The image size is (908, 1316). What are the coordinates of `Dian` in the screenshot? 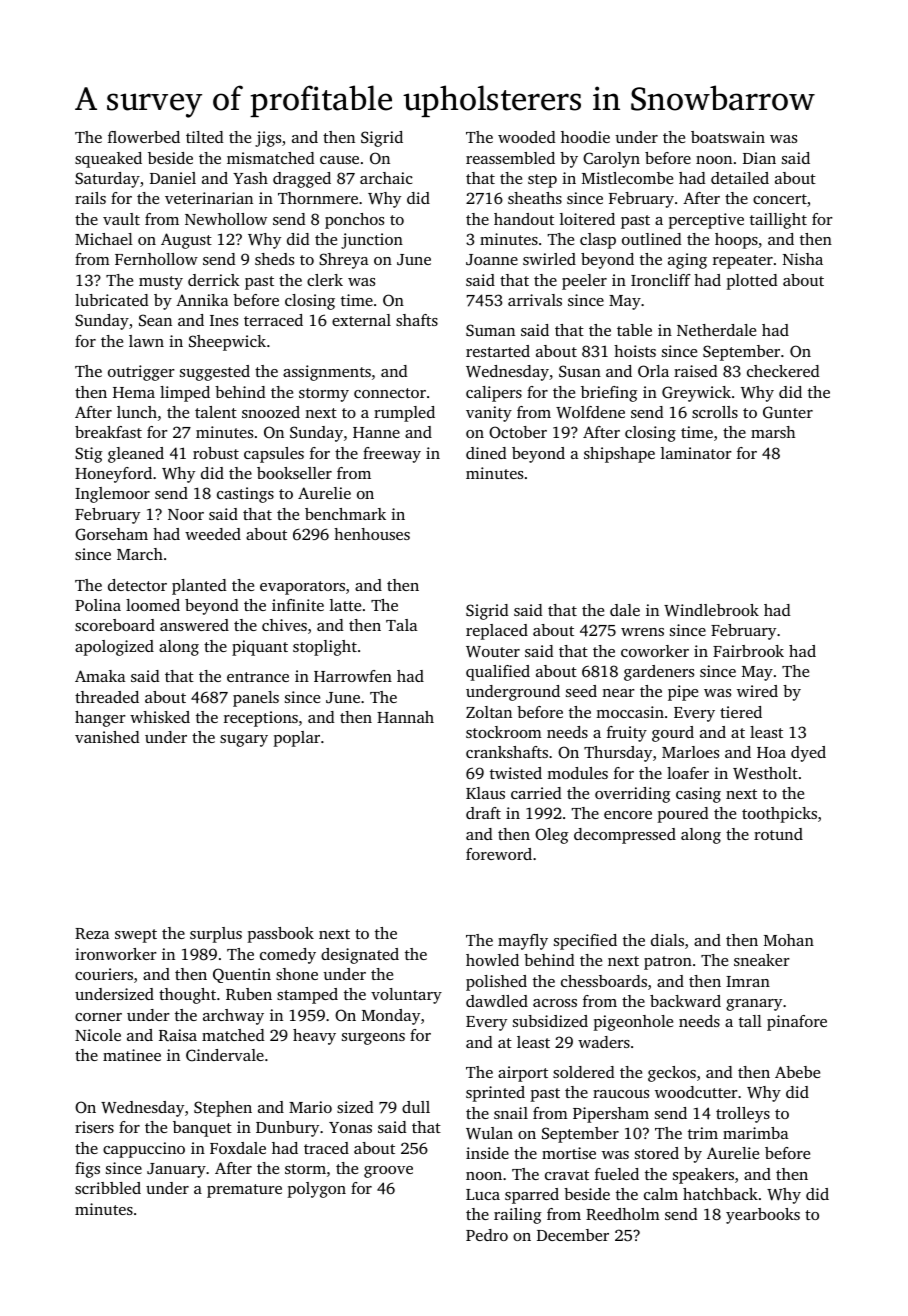 It's located at (759, 158).
